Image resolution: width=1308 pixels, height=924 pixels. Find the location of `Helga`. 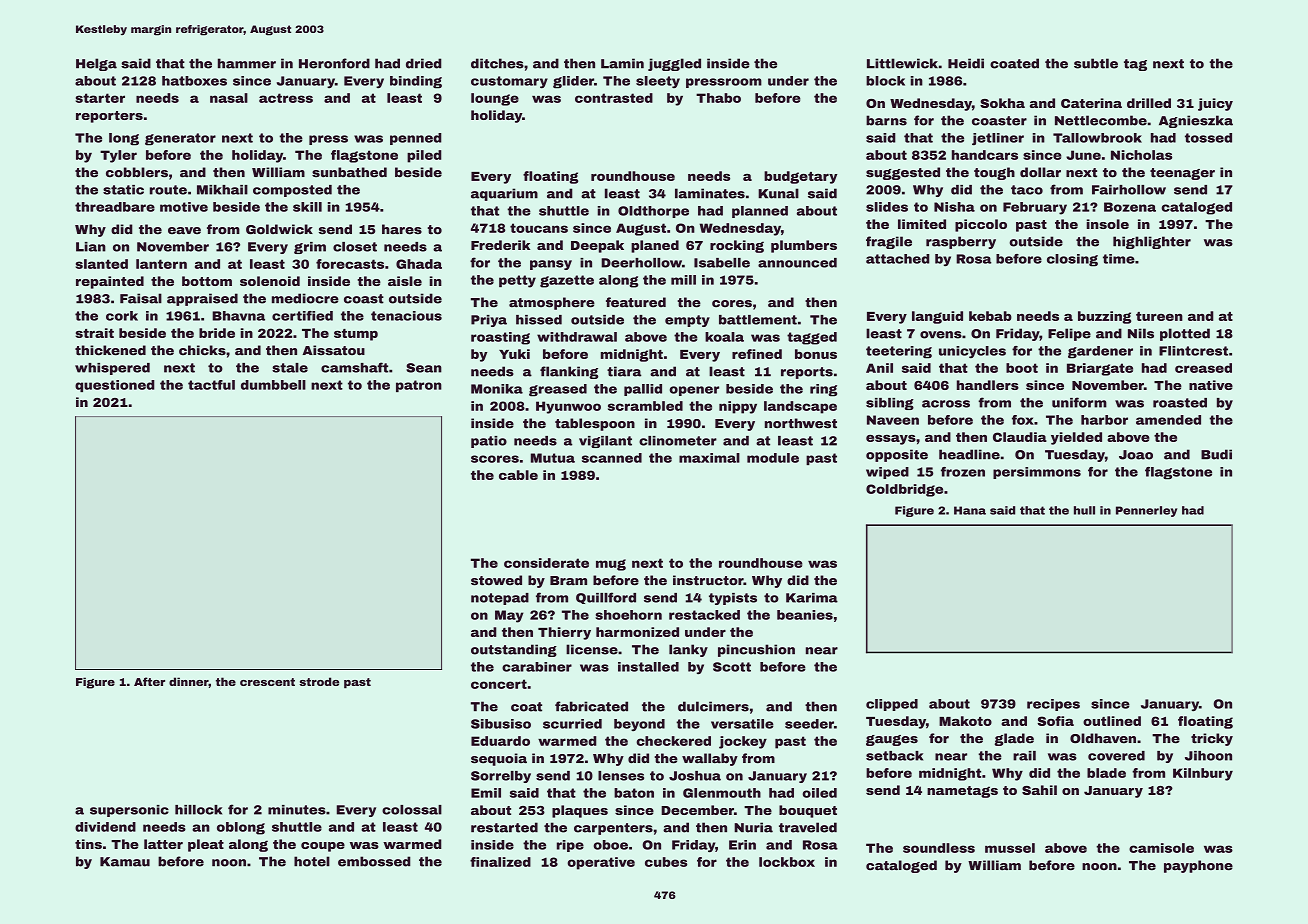

Helga is located at coordinates (96, 64).
